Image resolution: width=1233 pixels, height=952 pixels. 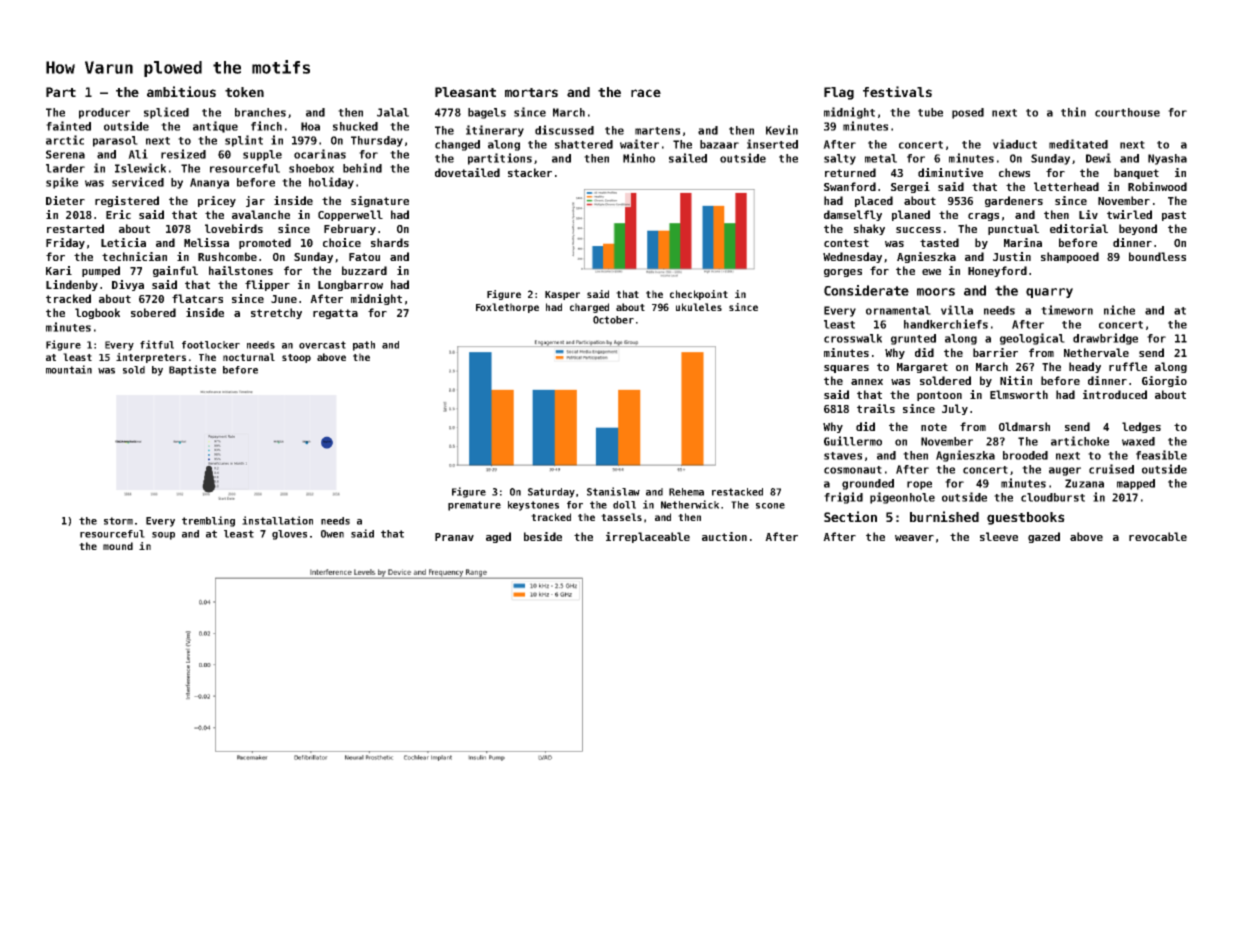 What do you see at coordinates (296, 358) in the screenshot?
I see `stoop` at bounding box center [296, 358].
